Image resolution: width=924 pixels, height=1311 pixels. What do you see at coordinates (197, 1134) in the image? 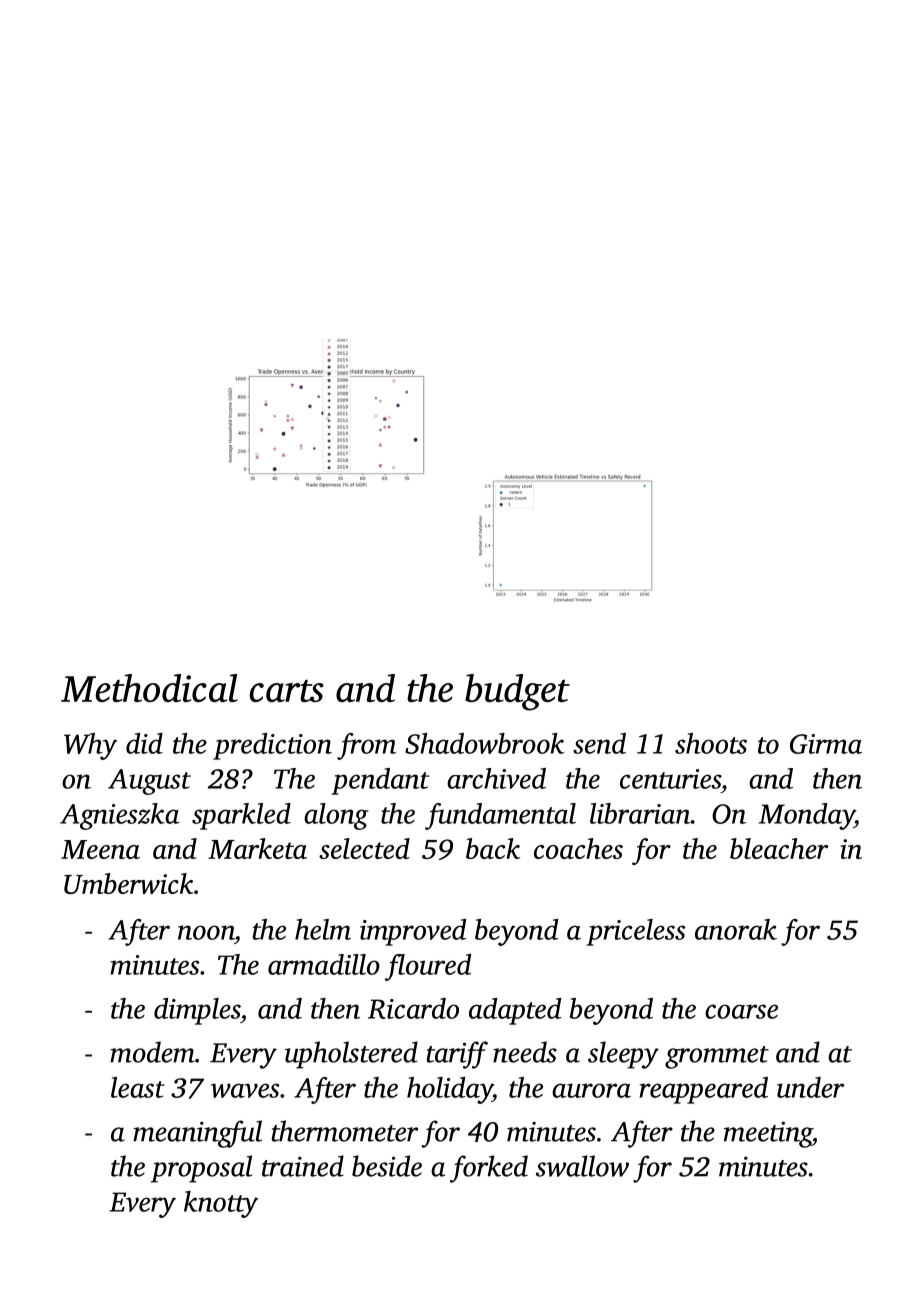
I see `meaningful` at bounding box center [197, 1134].
